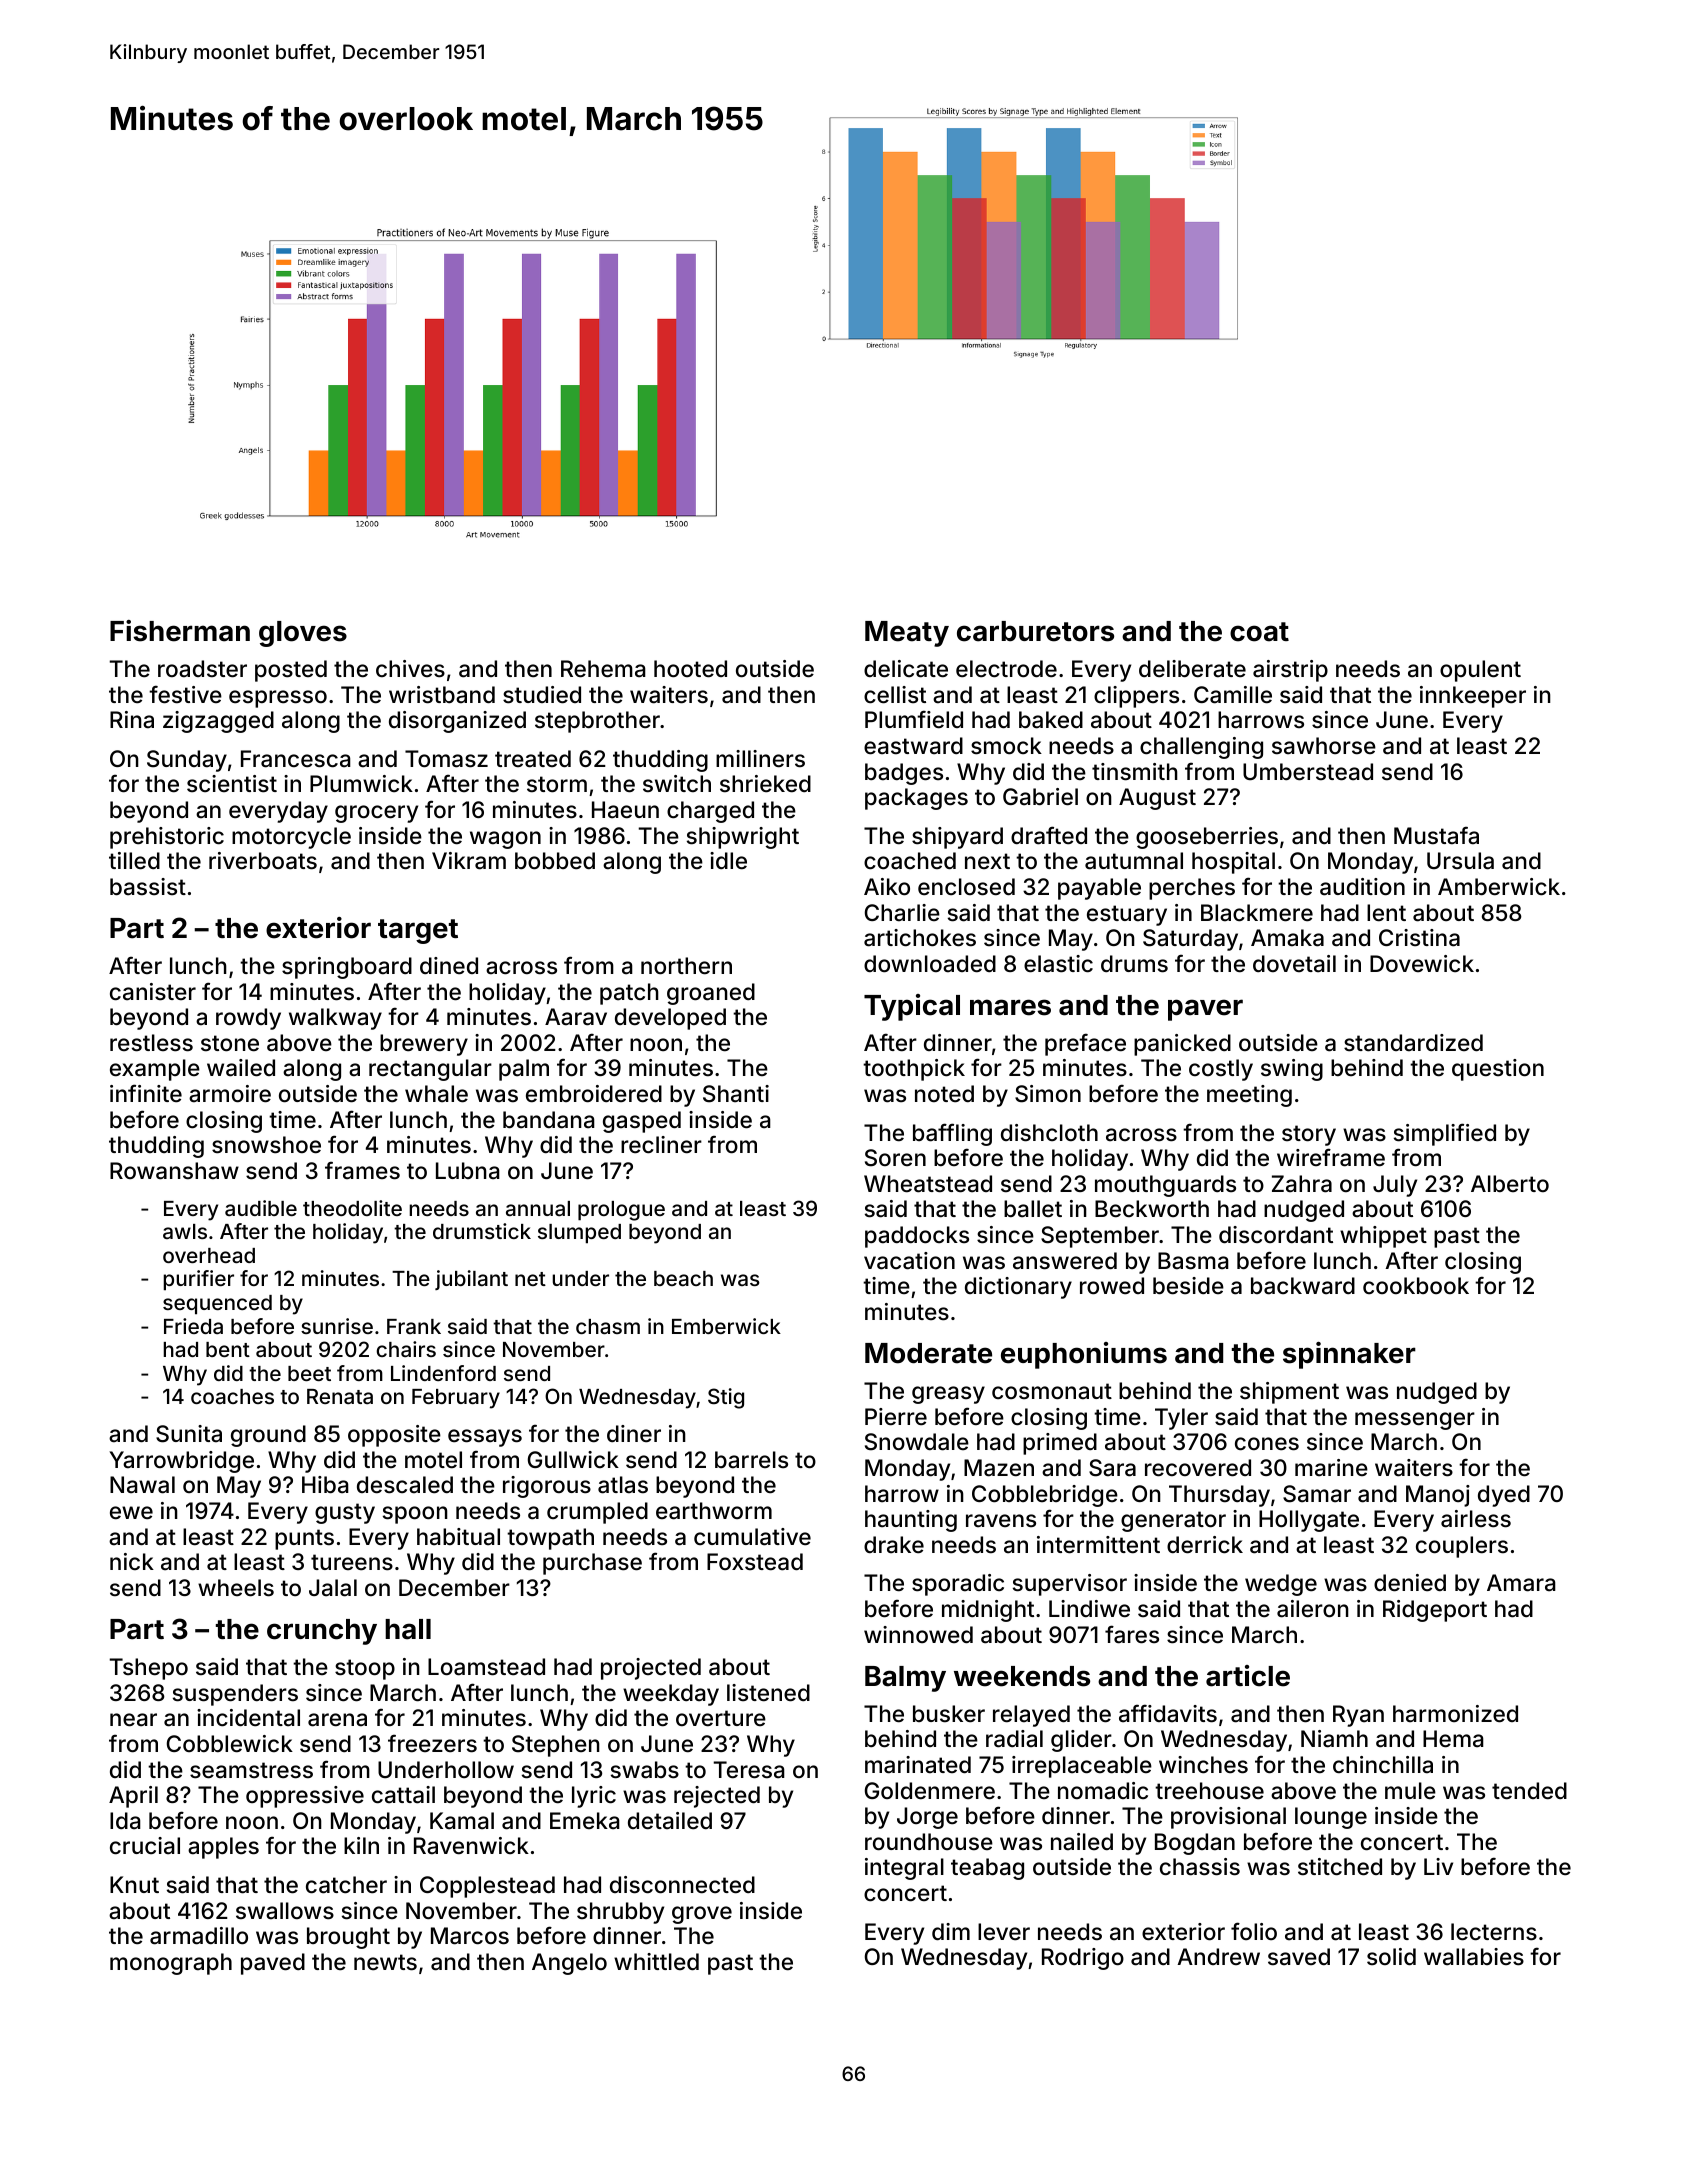 The image size is (1683, 2178). Describe the element at coordinates (904, 774) in the document. I see `badges` at that location.
